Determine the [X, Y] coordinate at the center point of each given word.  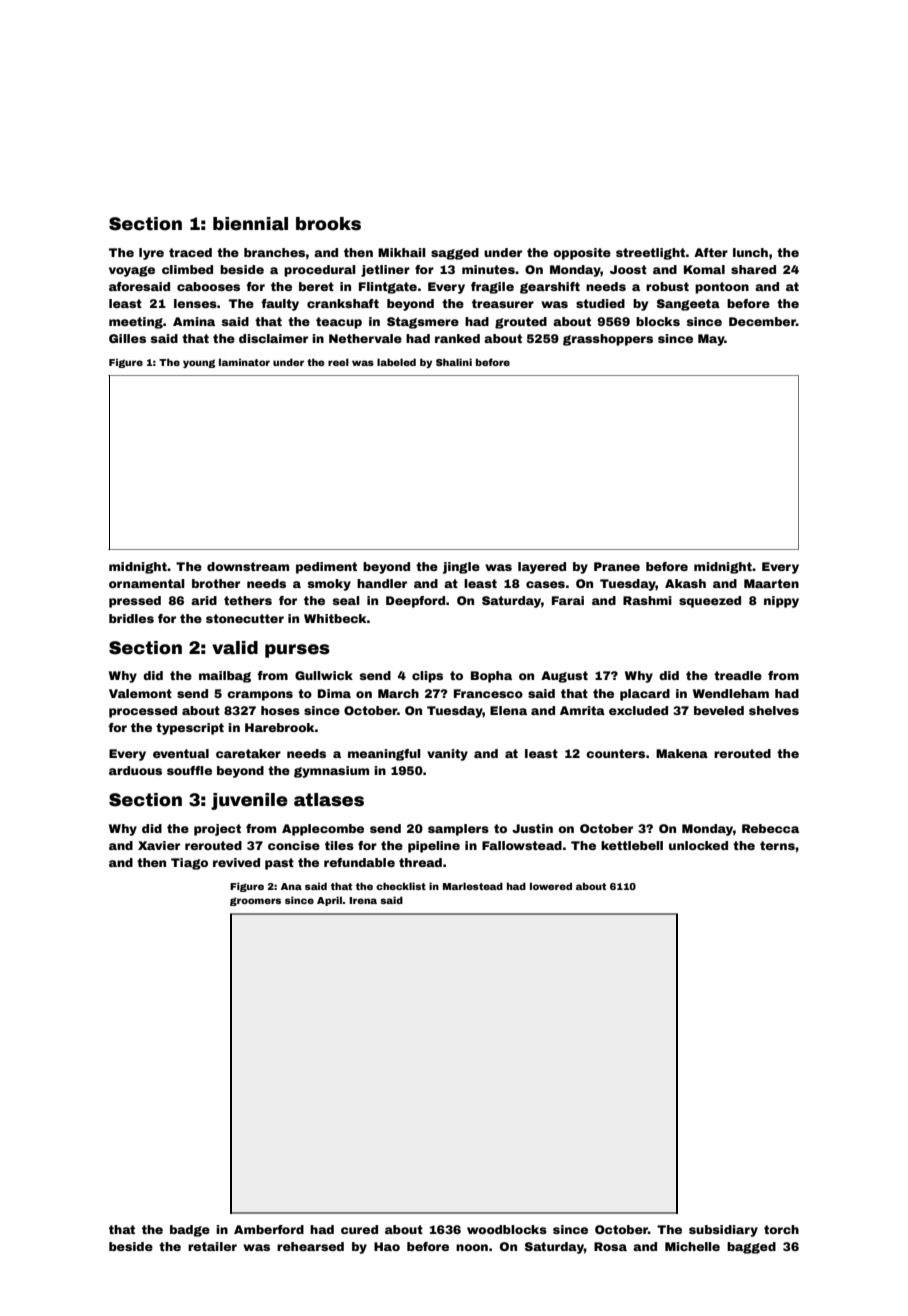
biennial [250, 224]
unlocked [698, 845]
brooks [328, 224]
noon [472, 1247]
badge [190, 1231]
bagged [751, 1248]
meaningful [384, 755]
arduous [135, 770]
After [711, 252]
